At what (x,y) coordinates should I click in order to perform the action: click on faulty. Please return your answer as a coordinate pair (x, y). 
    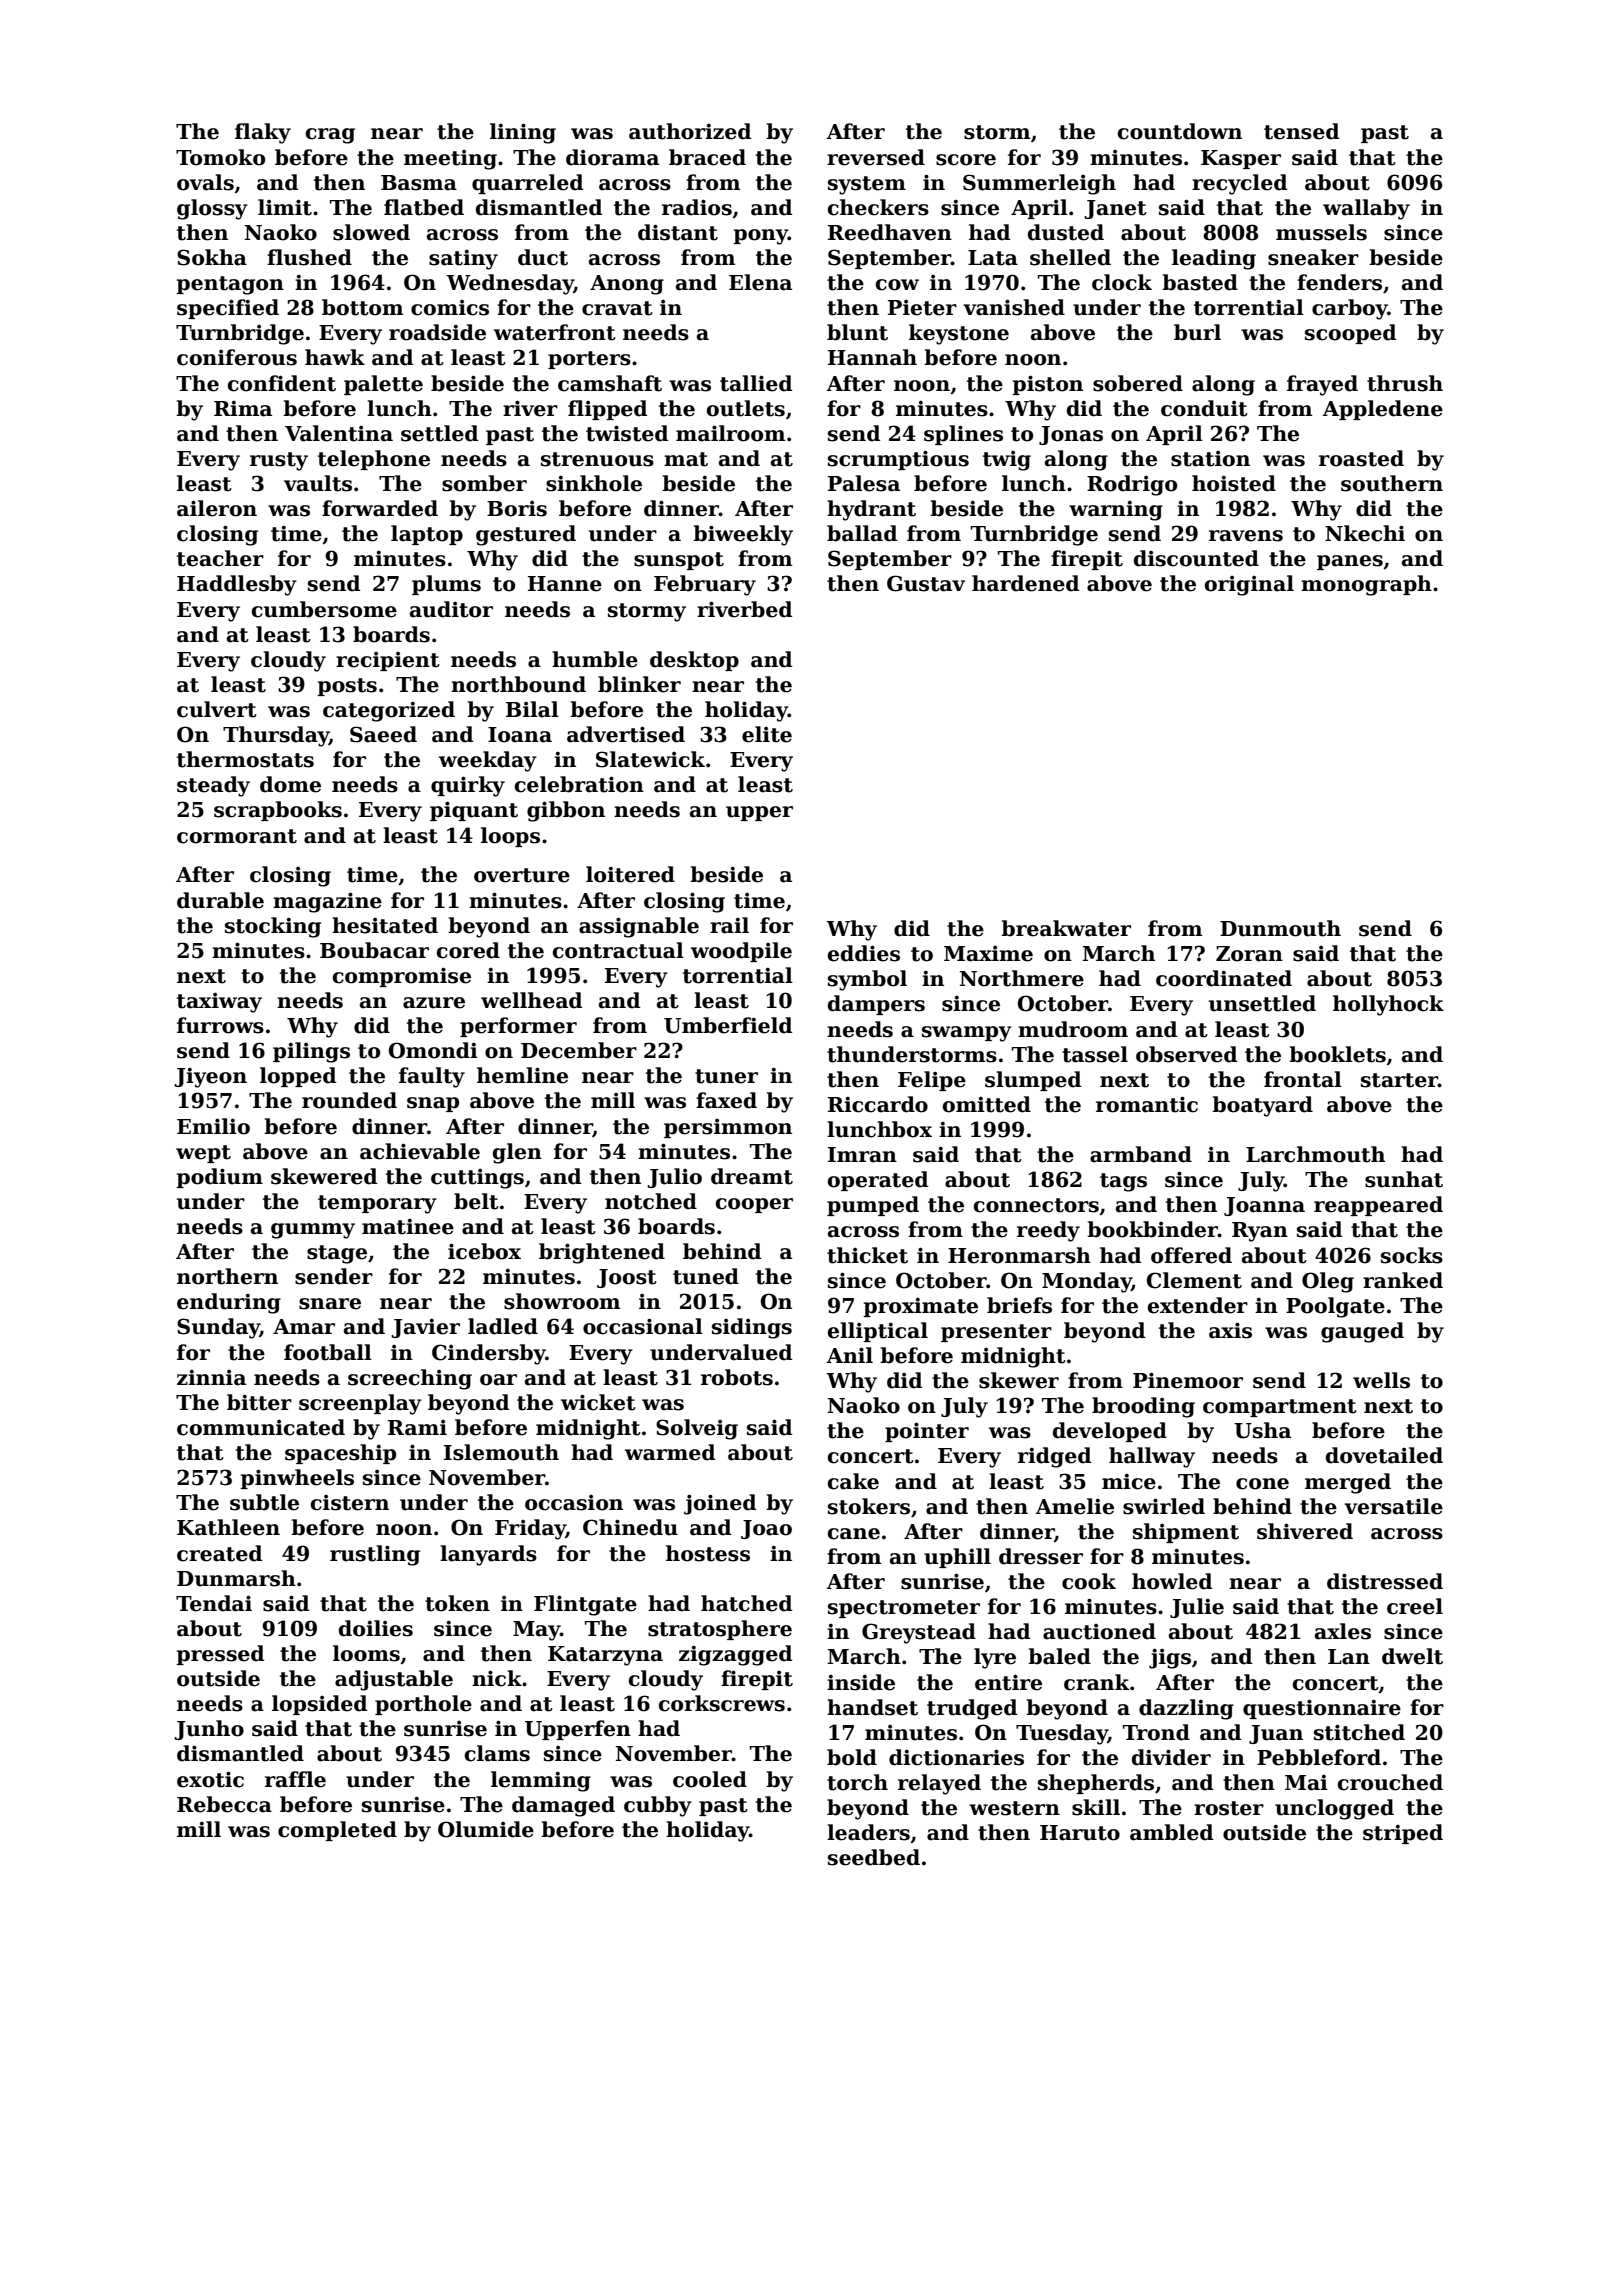
    Looking at the image, I should click on (432, 1077).
